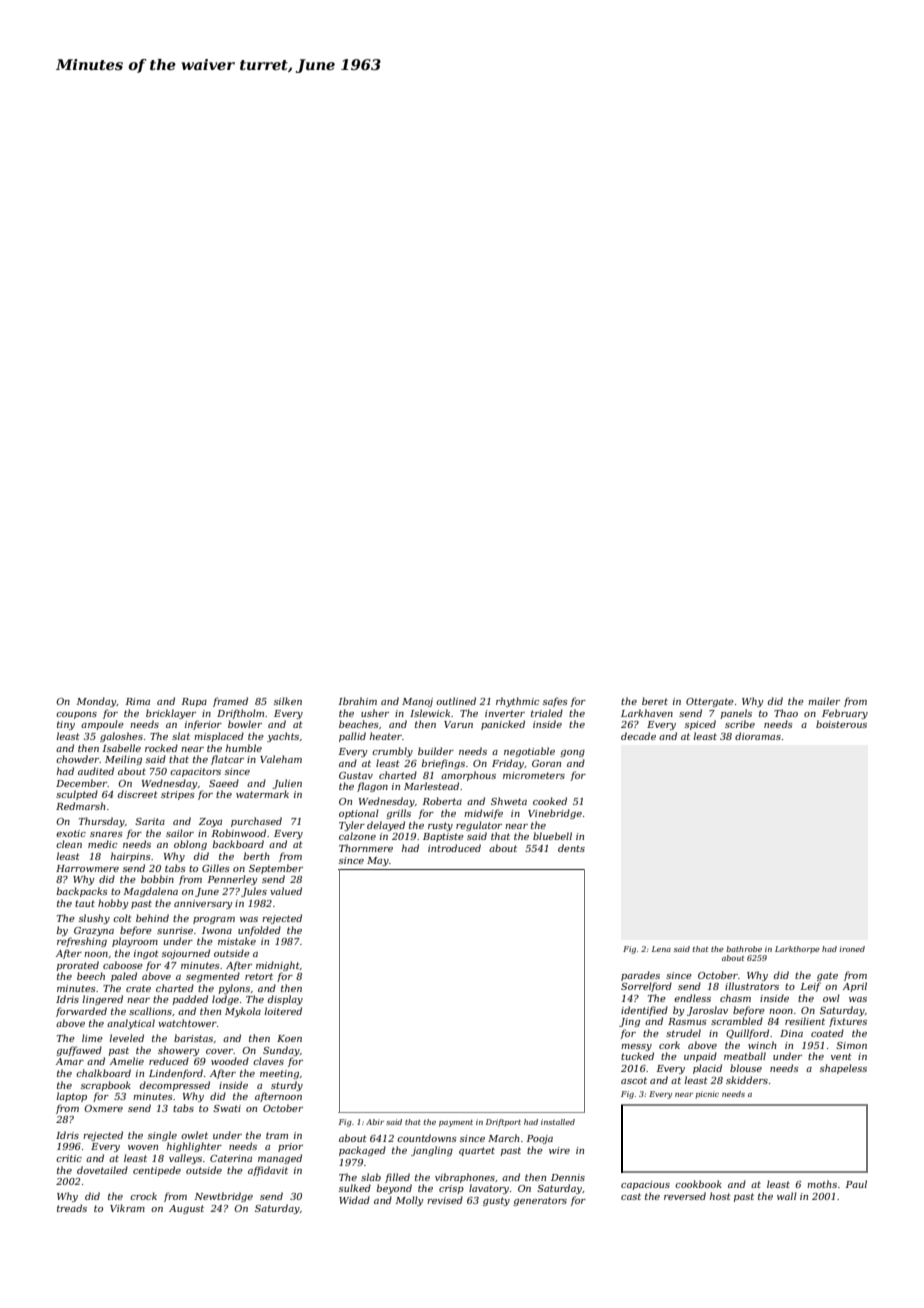 The image size is (924, 1308). What do you see at coordinates (640, 976) in the image?
I see `parades` at bounding box center [640, 976].
